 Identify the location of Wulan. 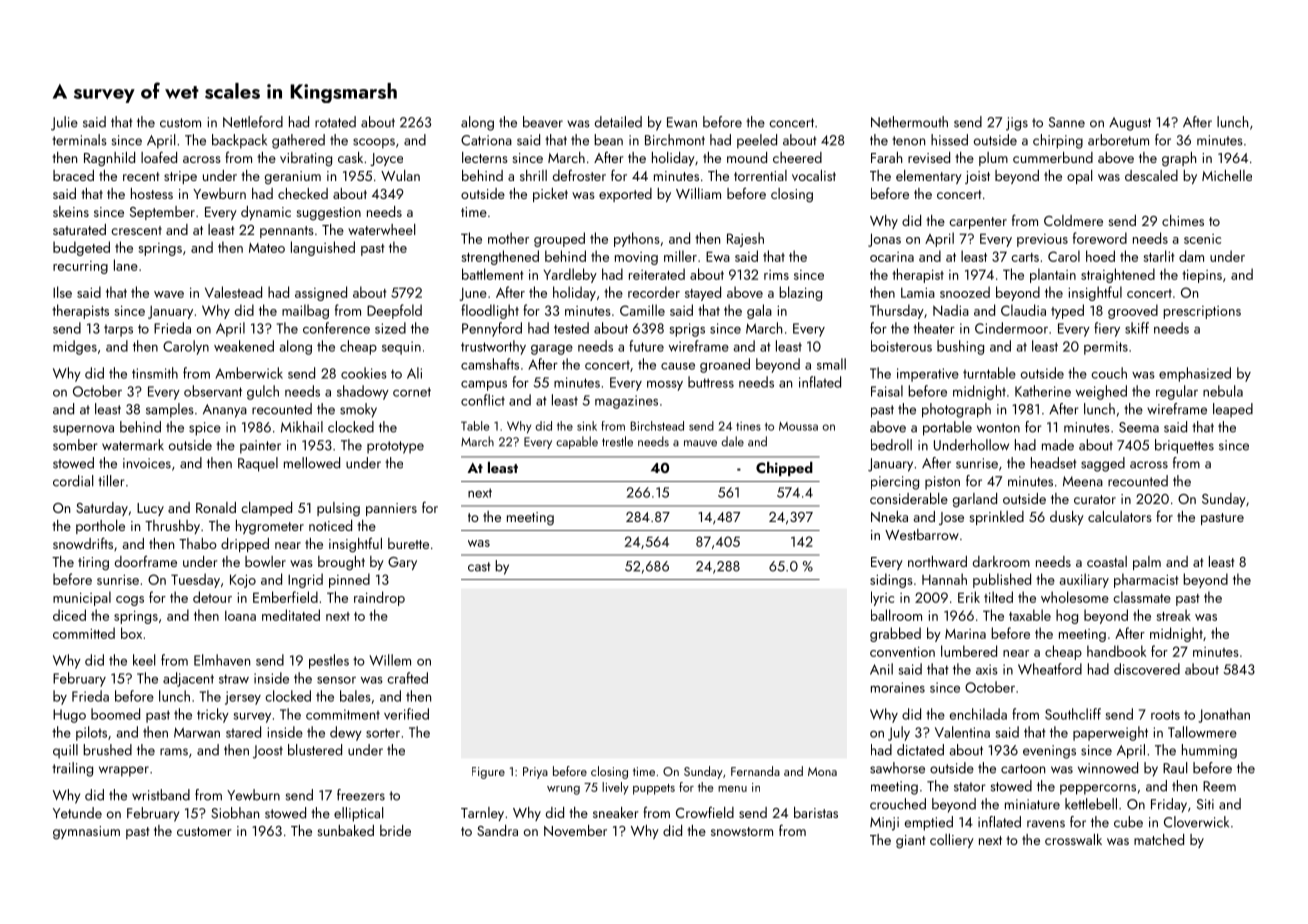
(400, 175).
